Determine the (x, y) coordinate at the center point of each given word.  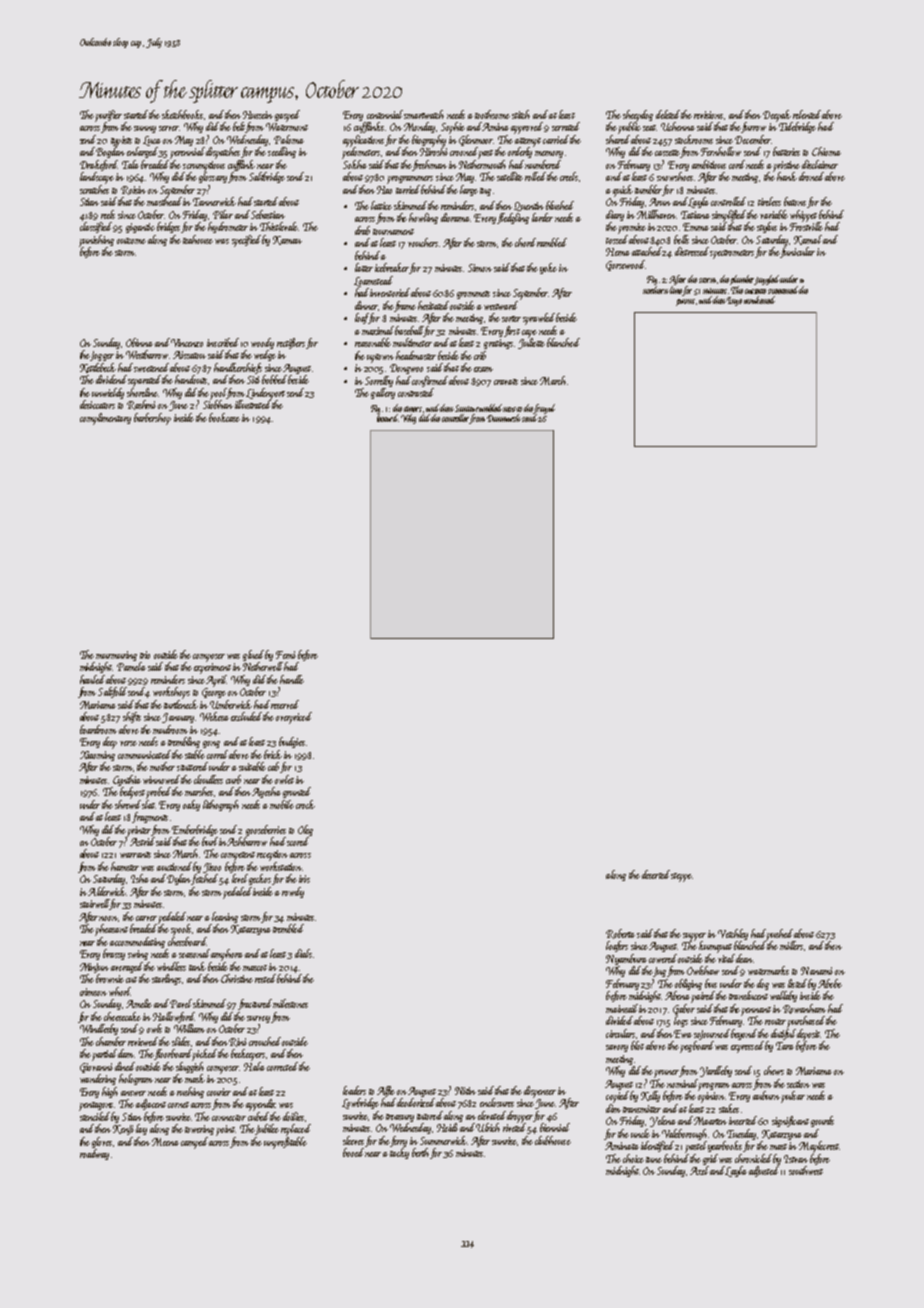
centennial (385, 114)
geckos (260, 879)
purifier (108, 116)
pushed (780, 934)
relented (807, 114)
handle (292, 679)
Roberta (620, 934)
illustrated (253, 404)
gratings (498, 344)
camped (194, 1143)
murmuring (116, 656)
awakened (759, 300)
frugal (544, 409)
